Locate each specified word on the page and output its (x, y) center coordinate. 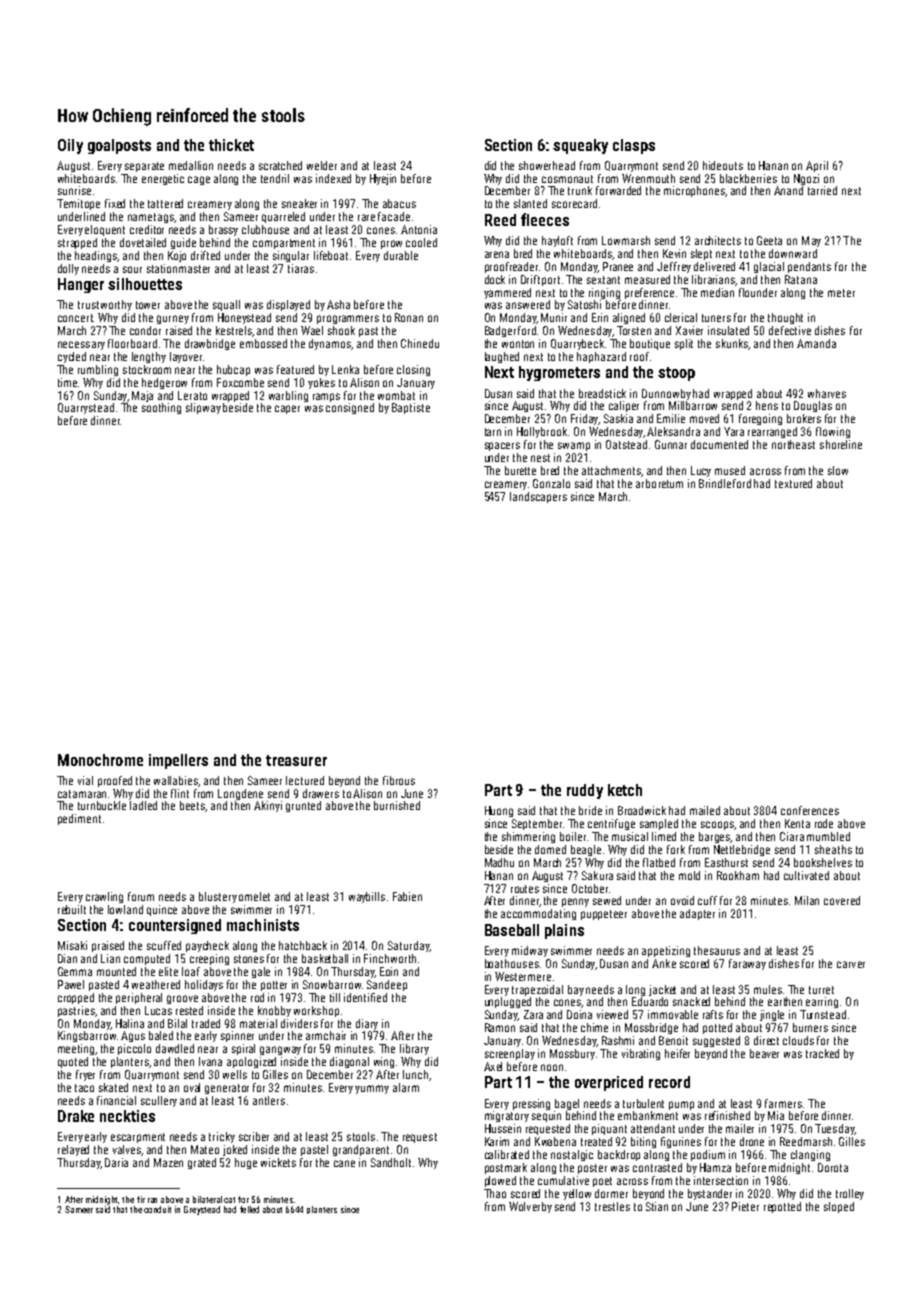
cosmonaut (567, 179)
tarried (822, 190)
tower (148, 305)
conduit (157, 1209)
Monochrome (100, 760)
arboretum (659, 483)
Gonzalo (551, 483)
